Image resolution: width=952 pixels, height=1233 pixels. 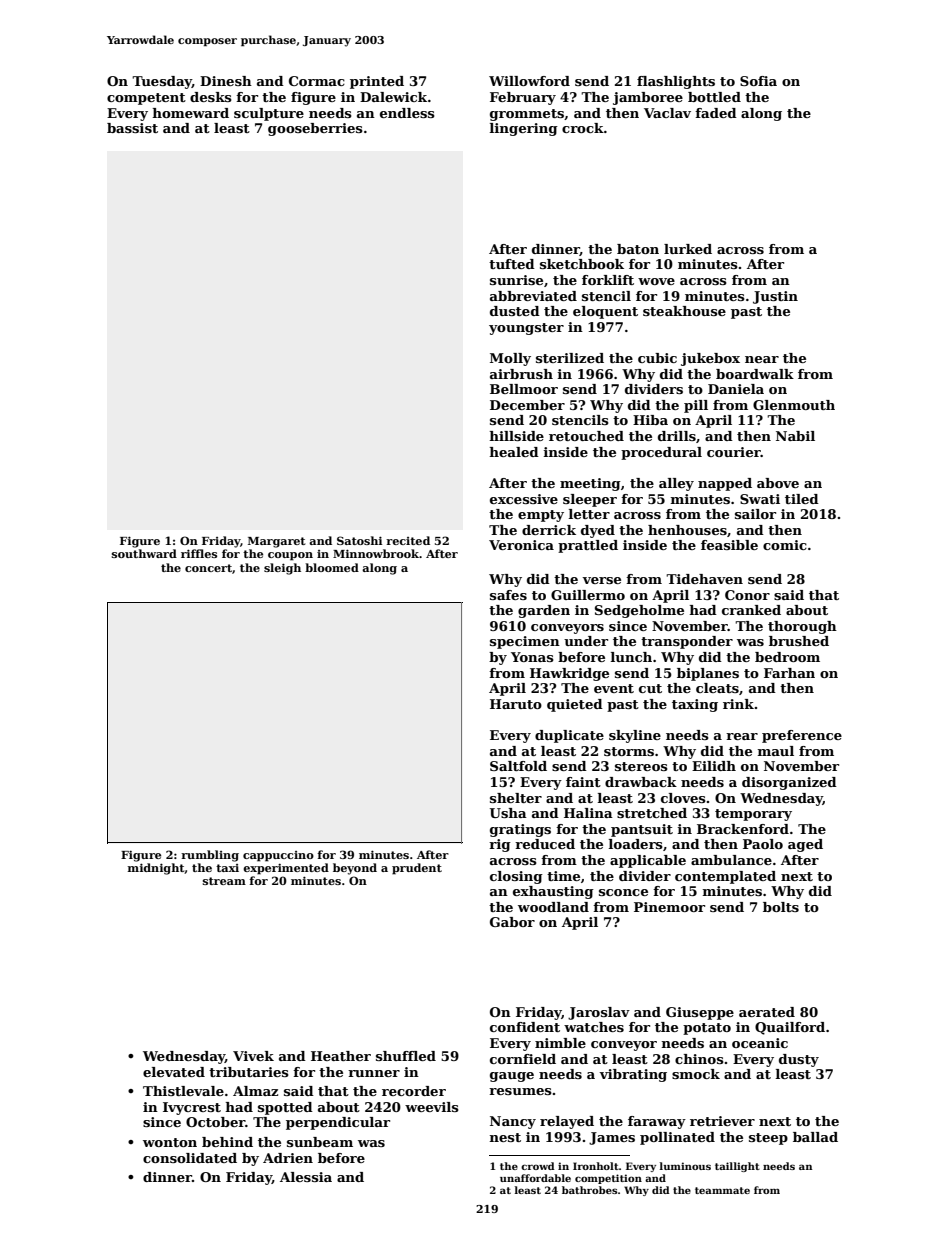 I want to click on shuffled, so click(x=406, y=1056).
